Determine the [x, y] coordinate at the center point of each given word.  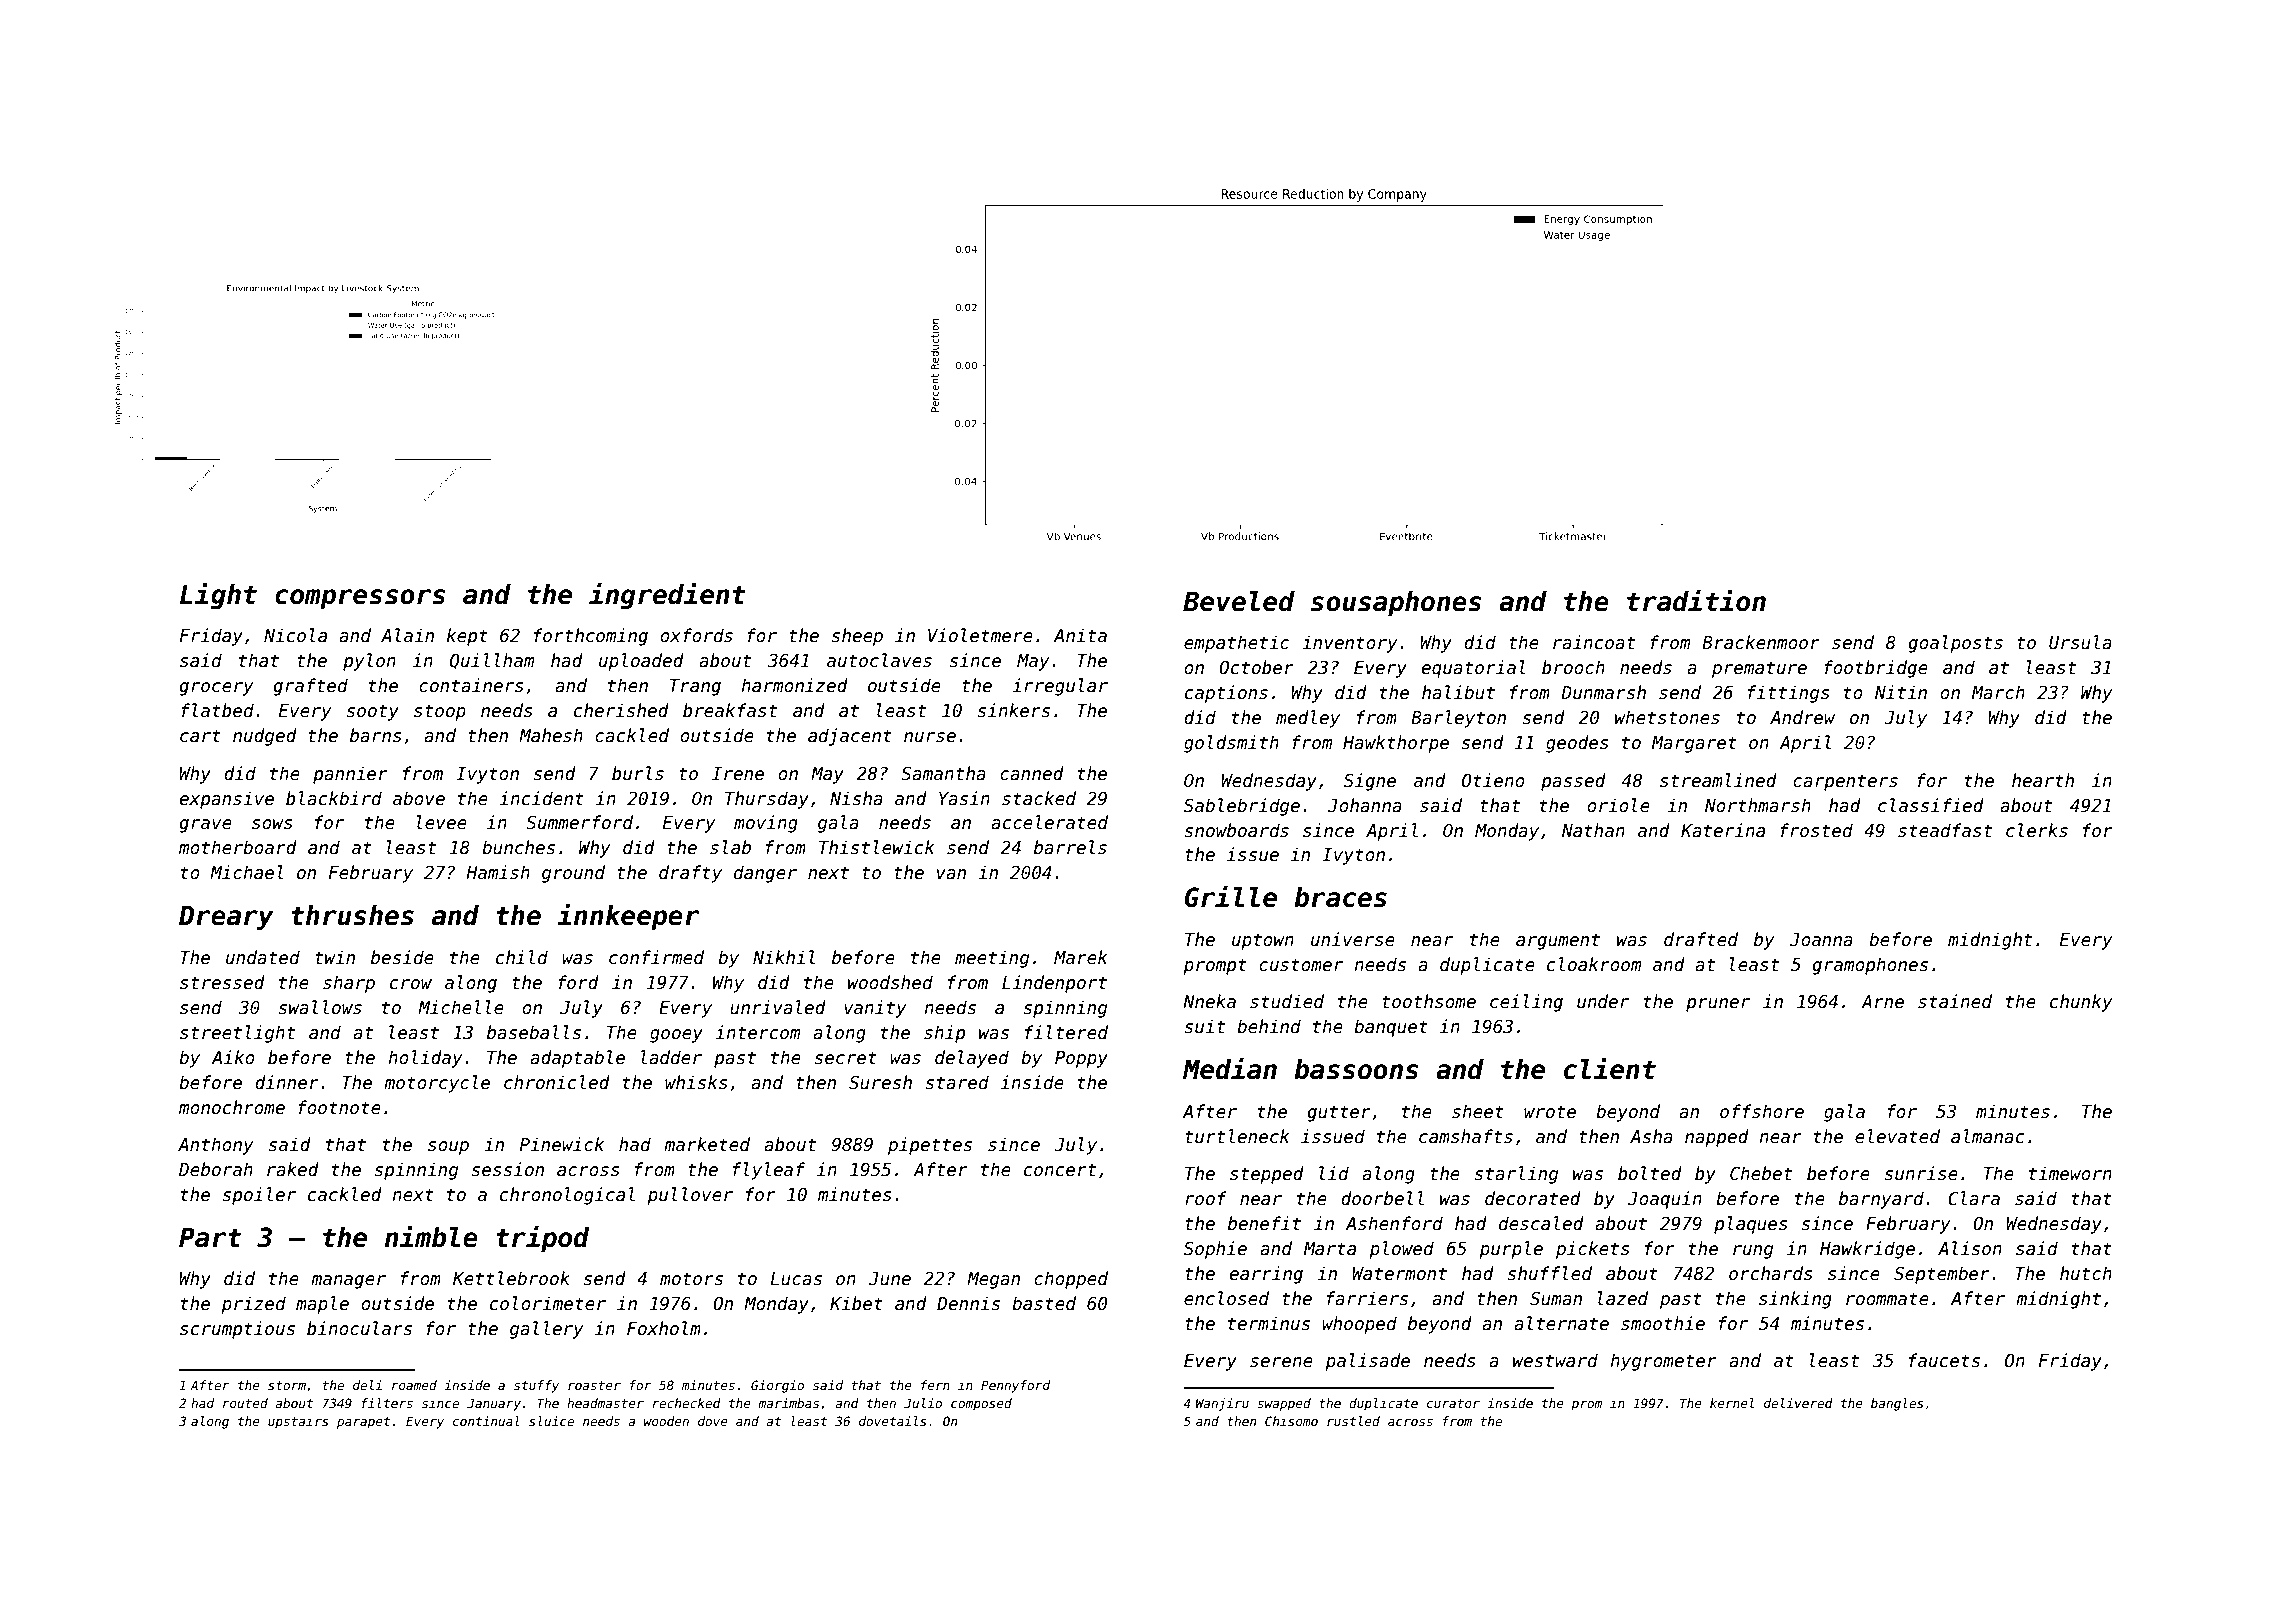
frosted [1816, 830]
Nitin [1901, 692]
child [522, 957]
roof [1206, 1198]
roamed [414, 1385]
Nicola [295, 635]
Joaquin [1665, 1200]
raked [293, 1169]
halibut [1458, 692]
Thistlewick [877, 847]
